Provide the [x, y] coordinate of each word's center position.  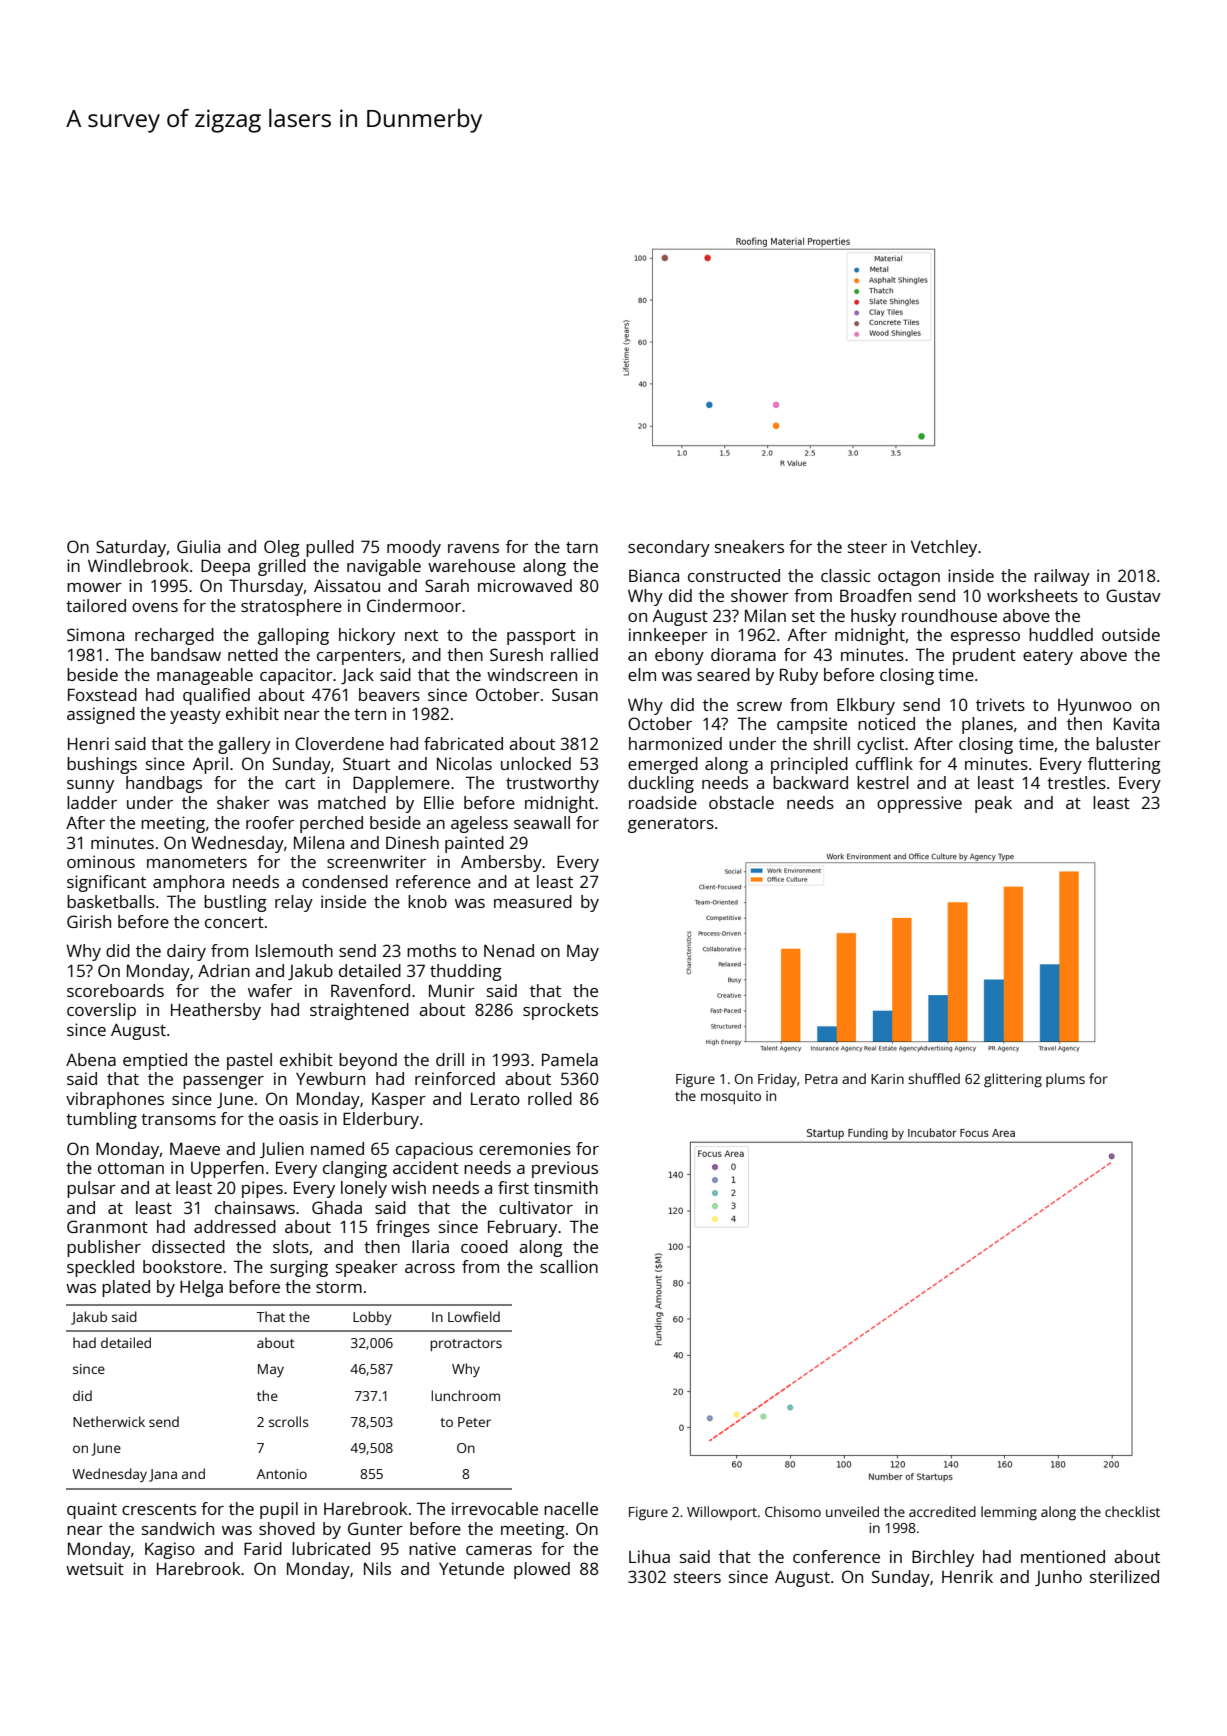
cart [300, 783]
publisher [104, 1248]
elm [642, 674]
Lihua [649, 1556]
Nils [377, 1568]
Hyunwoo [1095, 707]
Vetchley [944, 548]
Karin [887, 1079]
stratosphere [291, 607]
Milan [765, 615]
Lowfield [474, 1316]
